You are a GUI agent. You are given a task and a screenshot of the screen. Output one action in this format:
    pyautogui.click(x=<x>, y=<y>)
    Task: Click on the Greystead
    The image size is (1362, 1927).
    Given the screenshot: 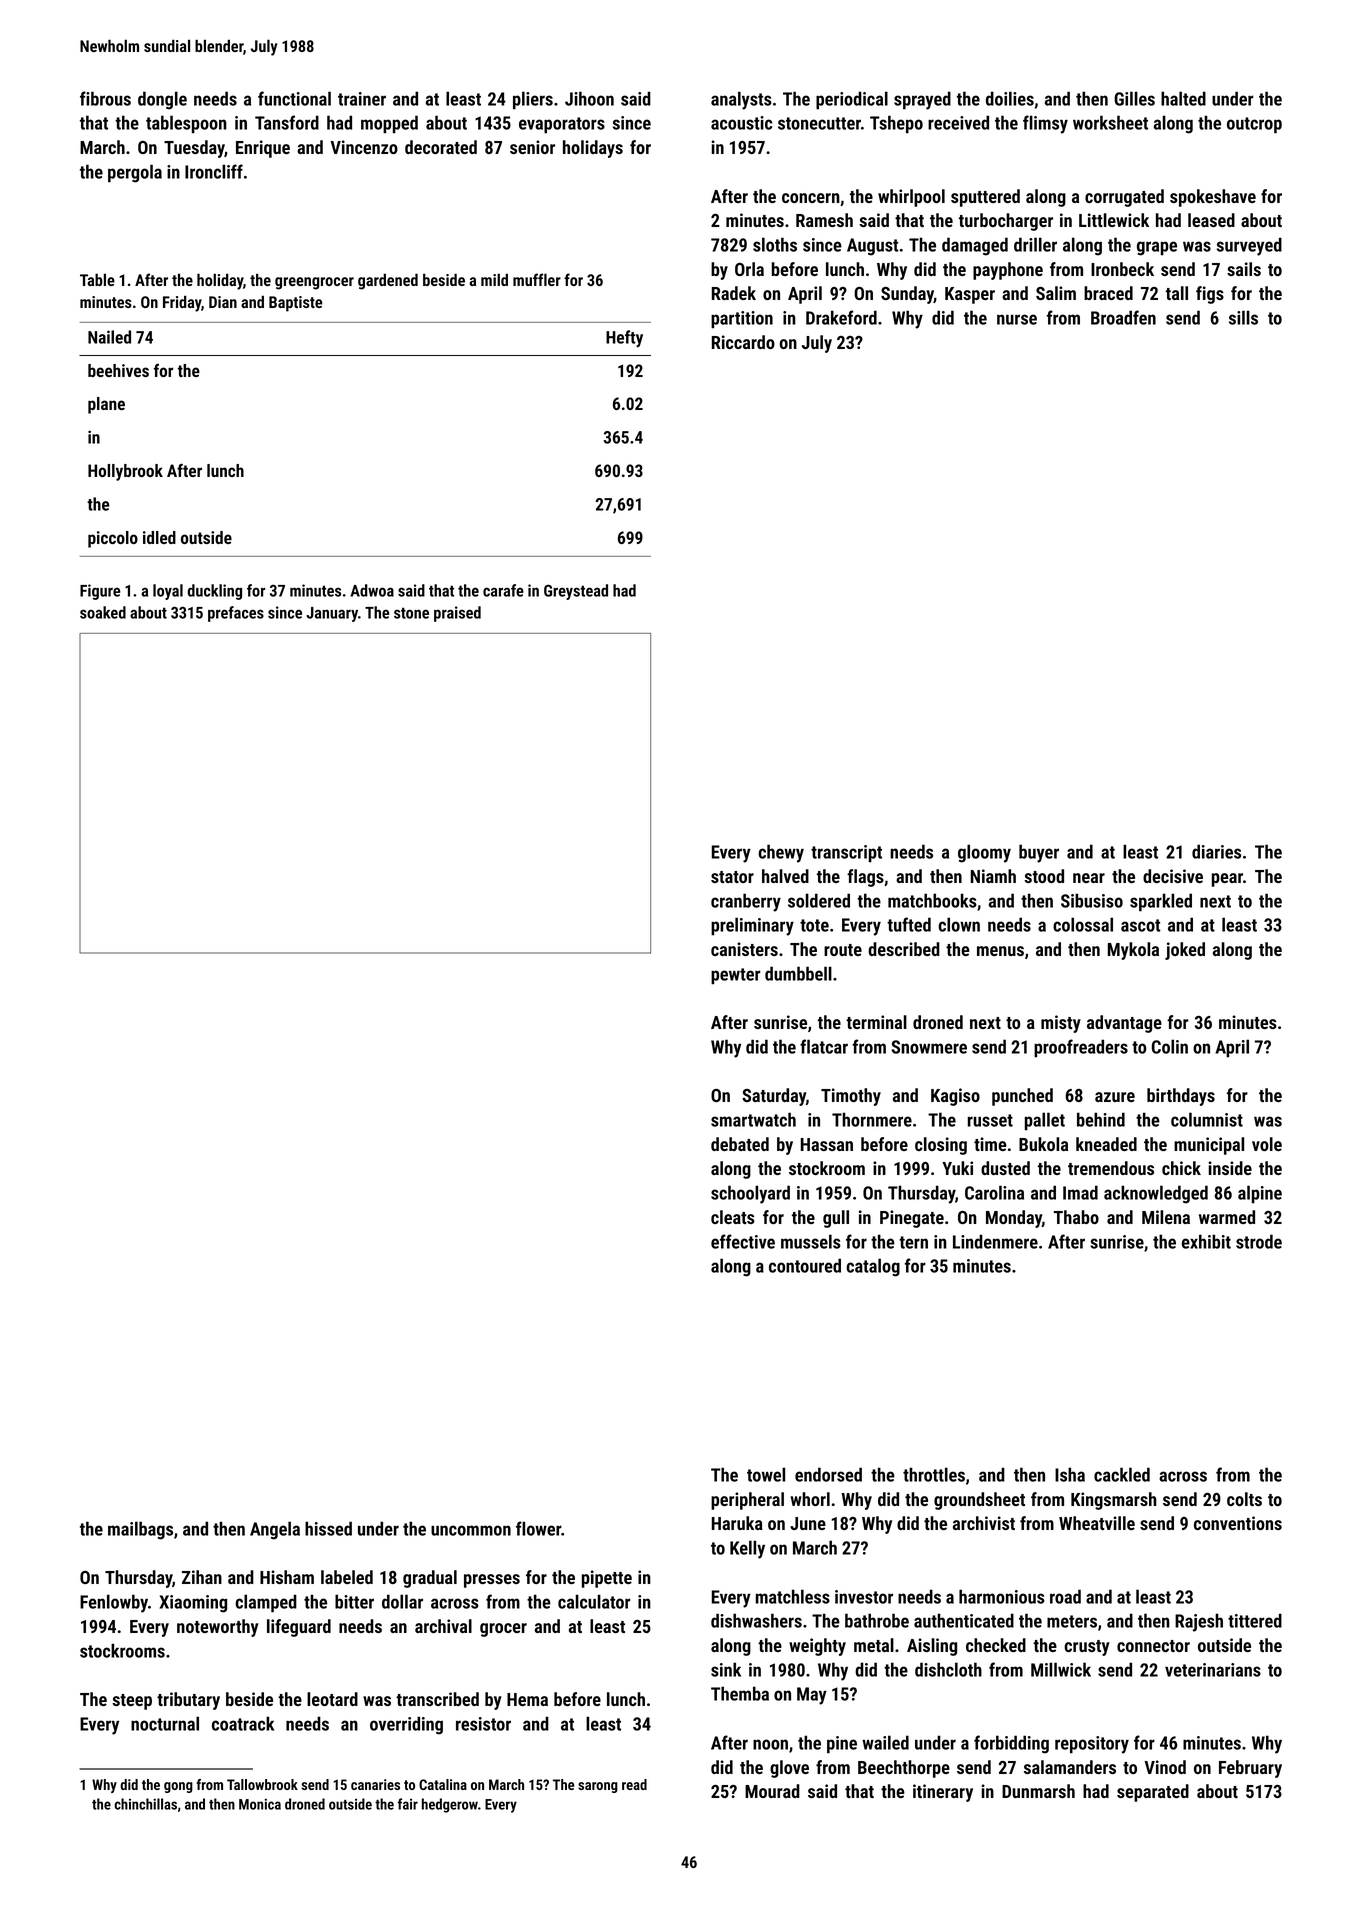 What is the action you would take?
    pyautogui.click(x=576, y=592)
